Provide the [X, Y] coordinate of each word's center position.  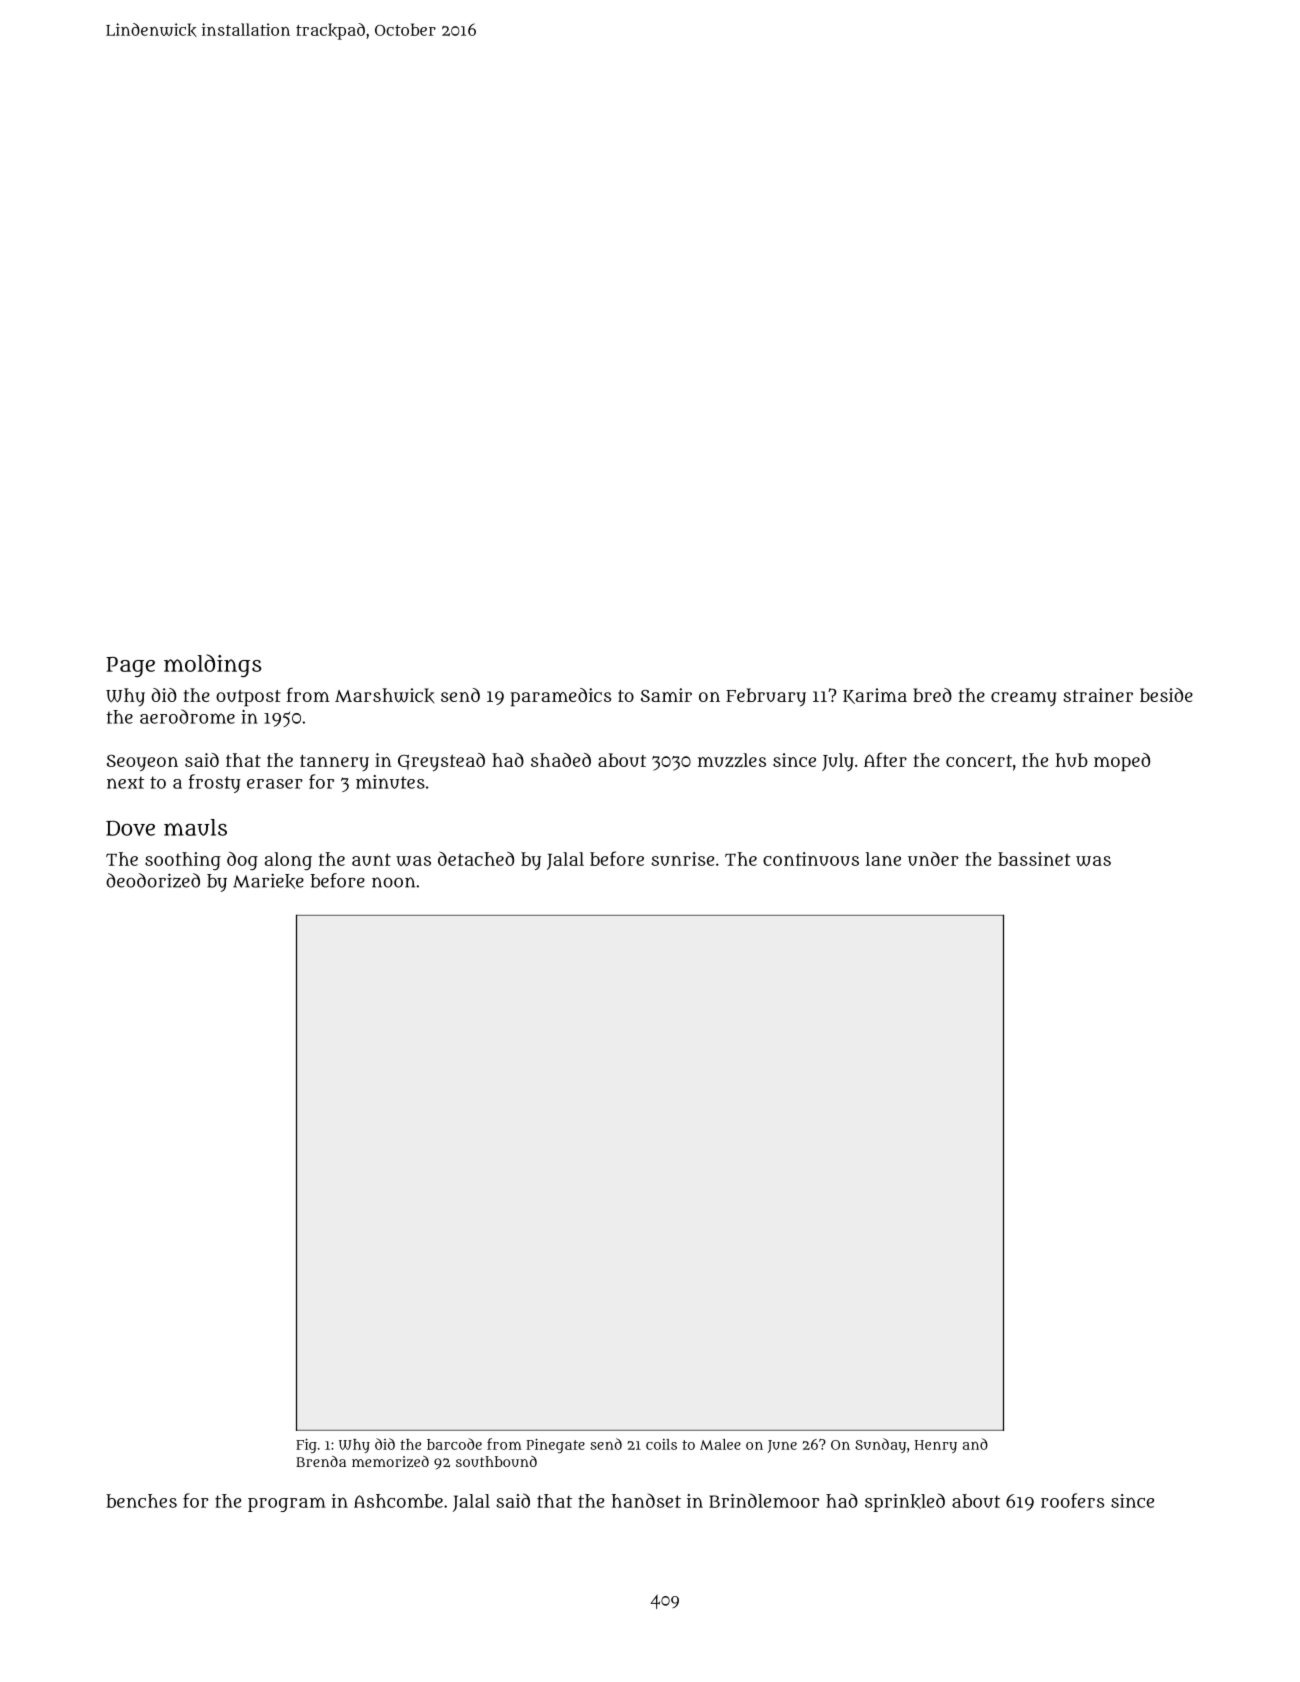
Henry [936, 1446]
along [288, 861]
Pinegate [555, 1446]
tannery [334, 763]
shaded [561, 760]
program [287, 1504]
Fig [306, 1446]
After [885, 759]
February [766, 697]
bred [932, 695]
